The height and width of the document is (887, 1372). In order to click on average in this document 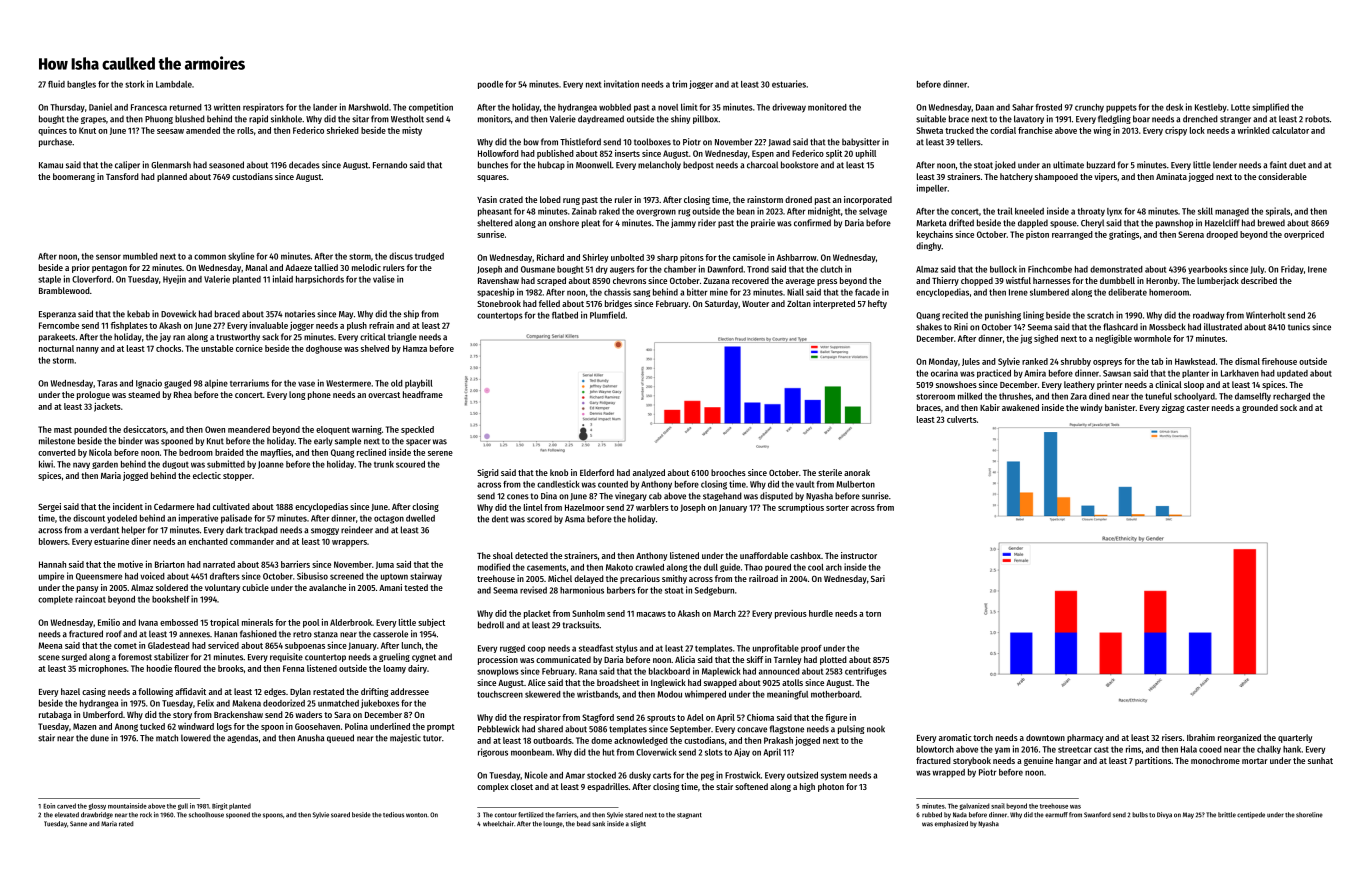, I will do `click(800, 282)`.
